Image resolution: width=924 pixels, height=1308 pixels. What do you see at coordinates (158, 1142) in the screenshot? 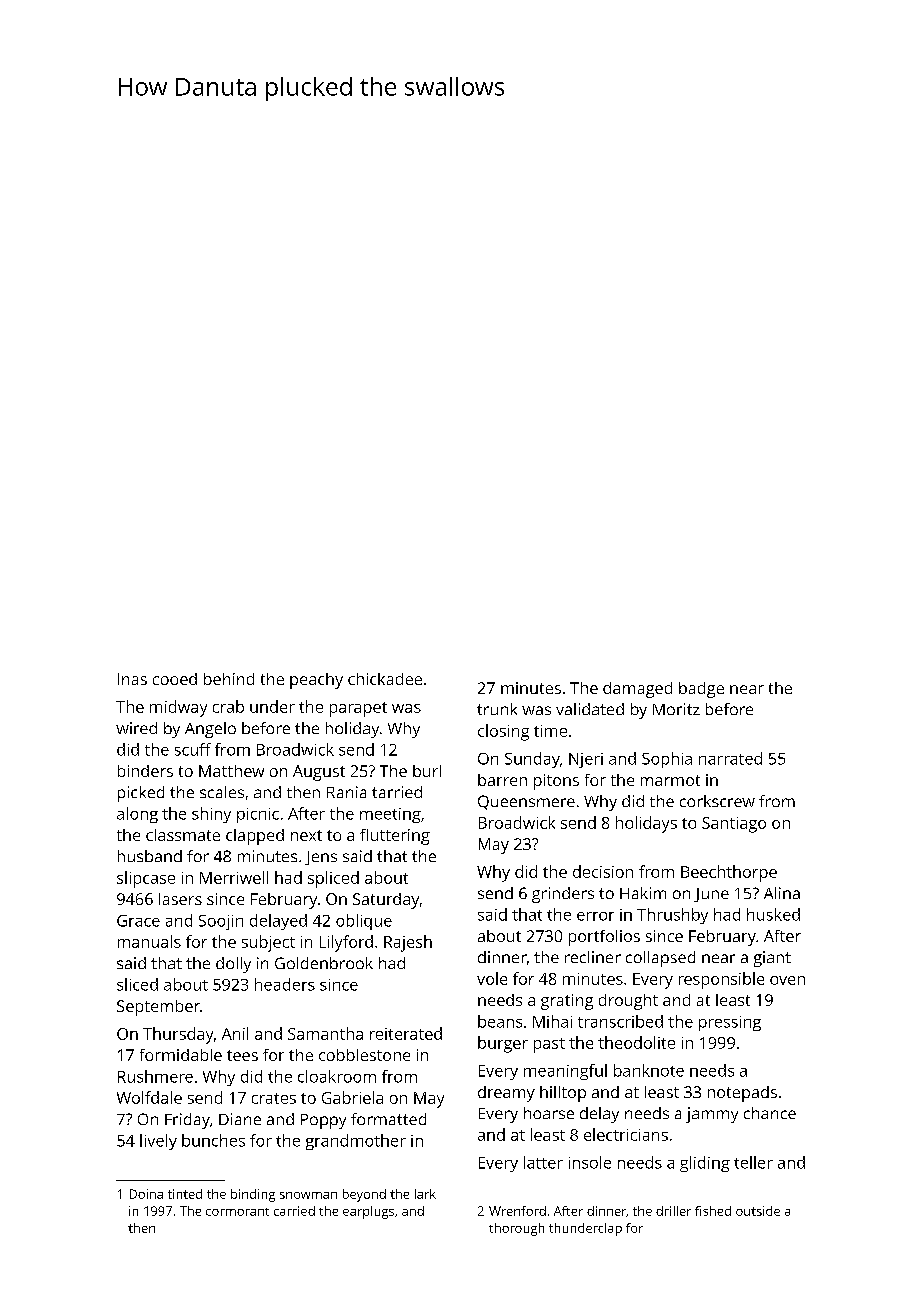
I see `lively` at bounding box center [158, 1142].
